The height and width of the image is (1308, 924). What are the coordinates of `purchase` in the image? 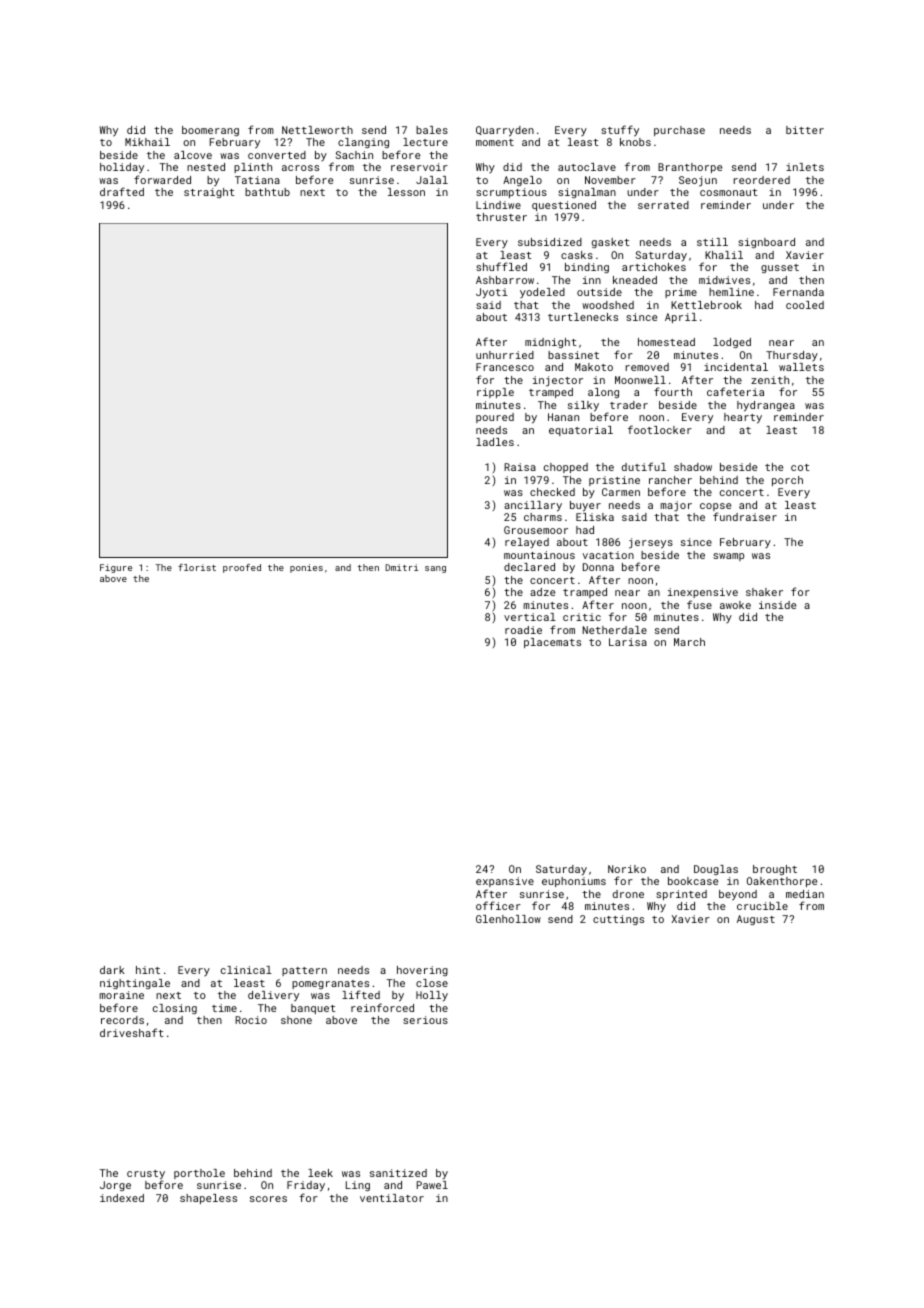 It's located at (679, 131).
